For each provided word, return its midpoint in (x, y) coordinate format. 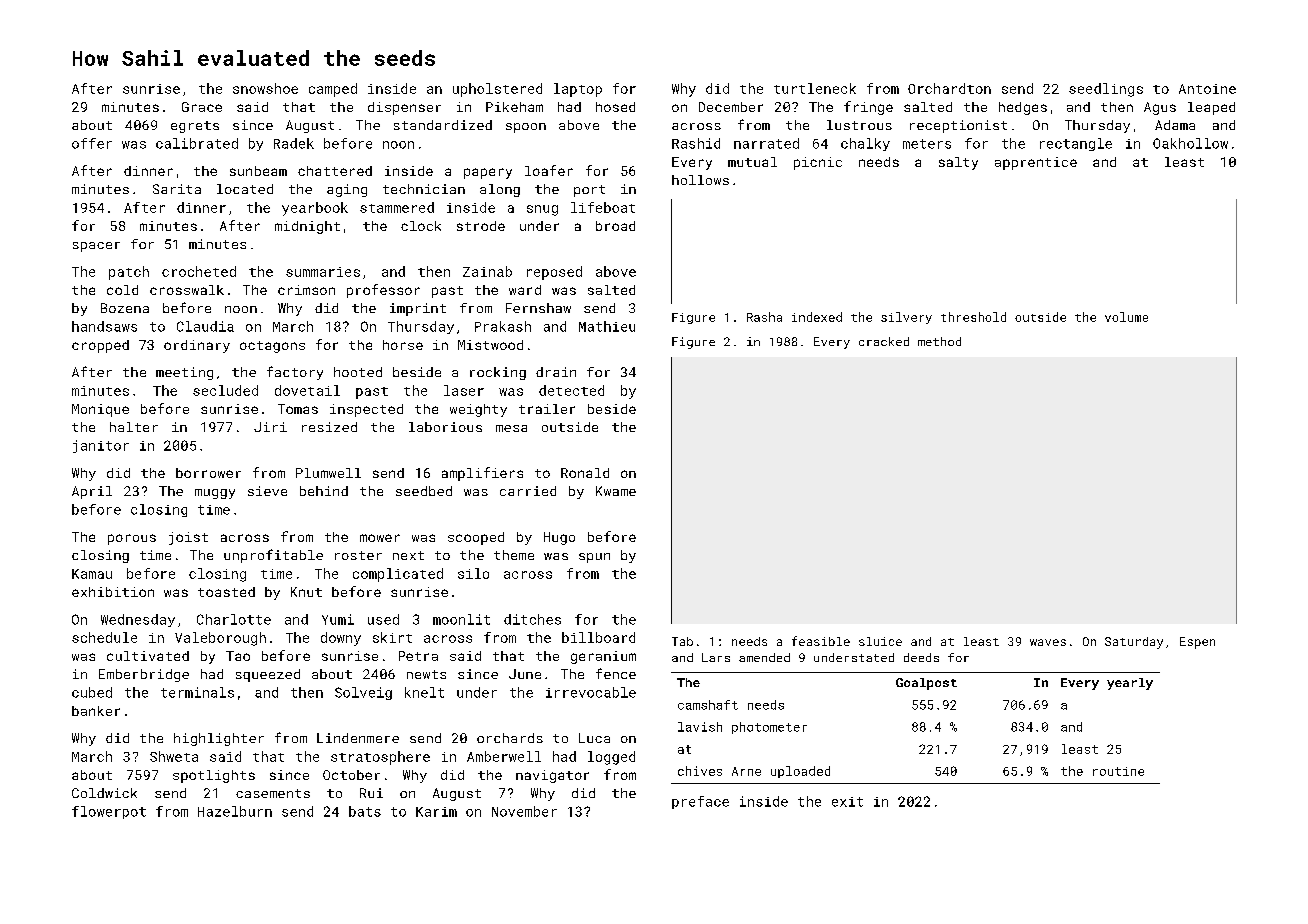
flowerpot (109, 812)
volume (1126, 317)
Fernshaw (538, 308)
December (731, 107)
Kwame (616, 491)
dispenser (404, 108)
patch (129, 273)
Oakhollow (1190, 143)
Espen (1197, 643)
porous (132, 539)
